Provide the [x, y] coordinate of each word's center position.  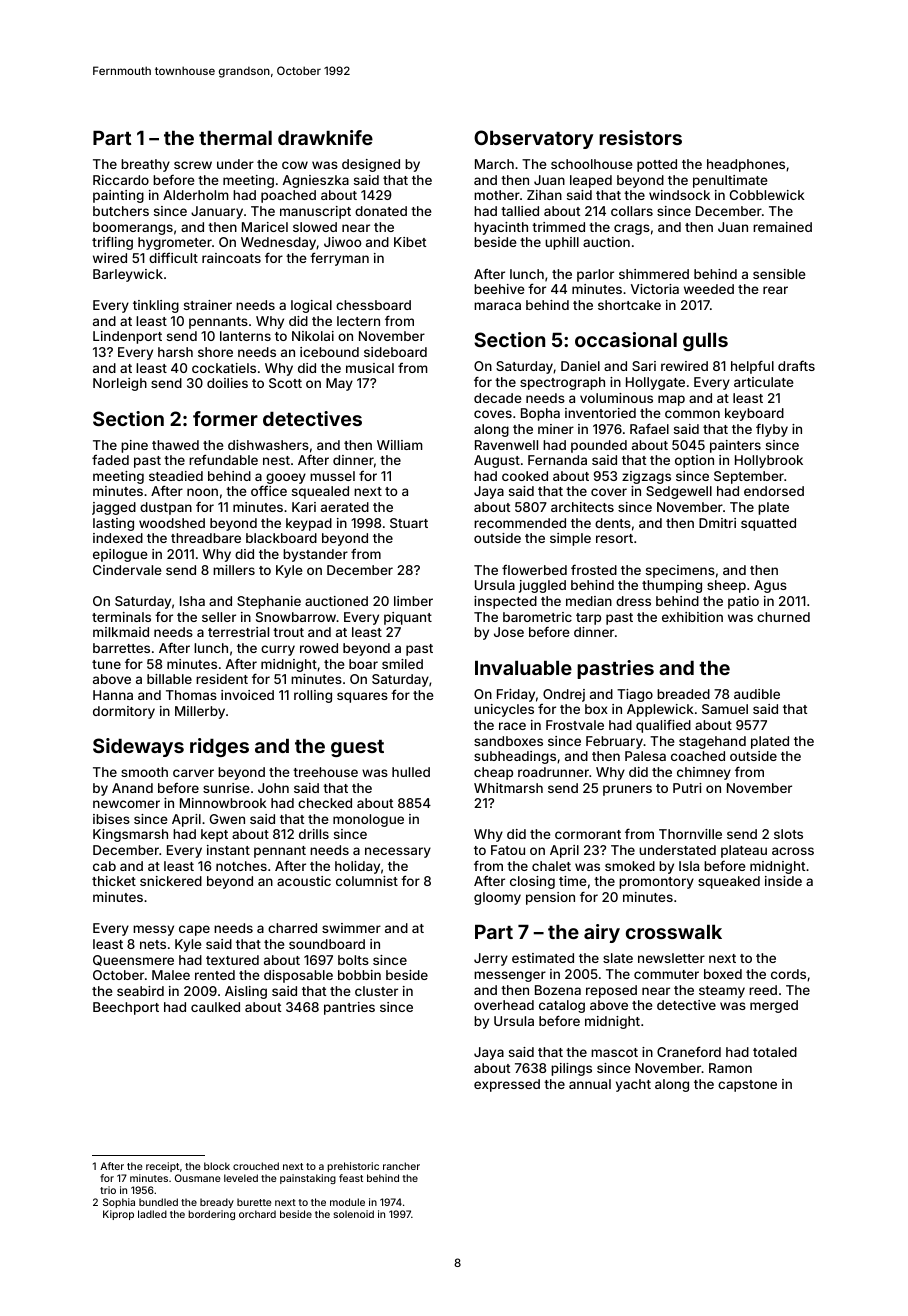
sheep [726, 586]
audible [757, 694]
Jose [509, 632]
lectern [358, 321]
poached [288, 196]
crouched [256, 1166]
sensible [779, 274]
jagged [114, 508]
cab [104, 866]
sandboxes [508, 741]
